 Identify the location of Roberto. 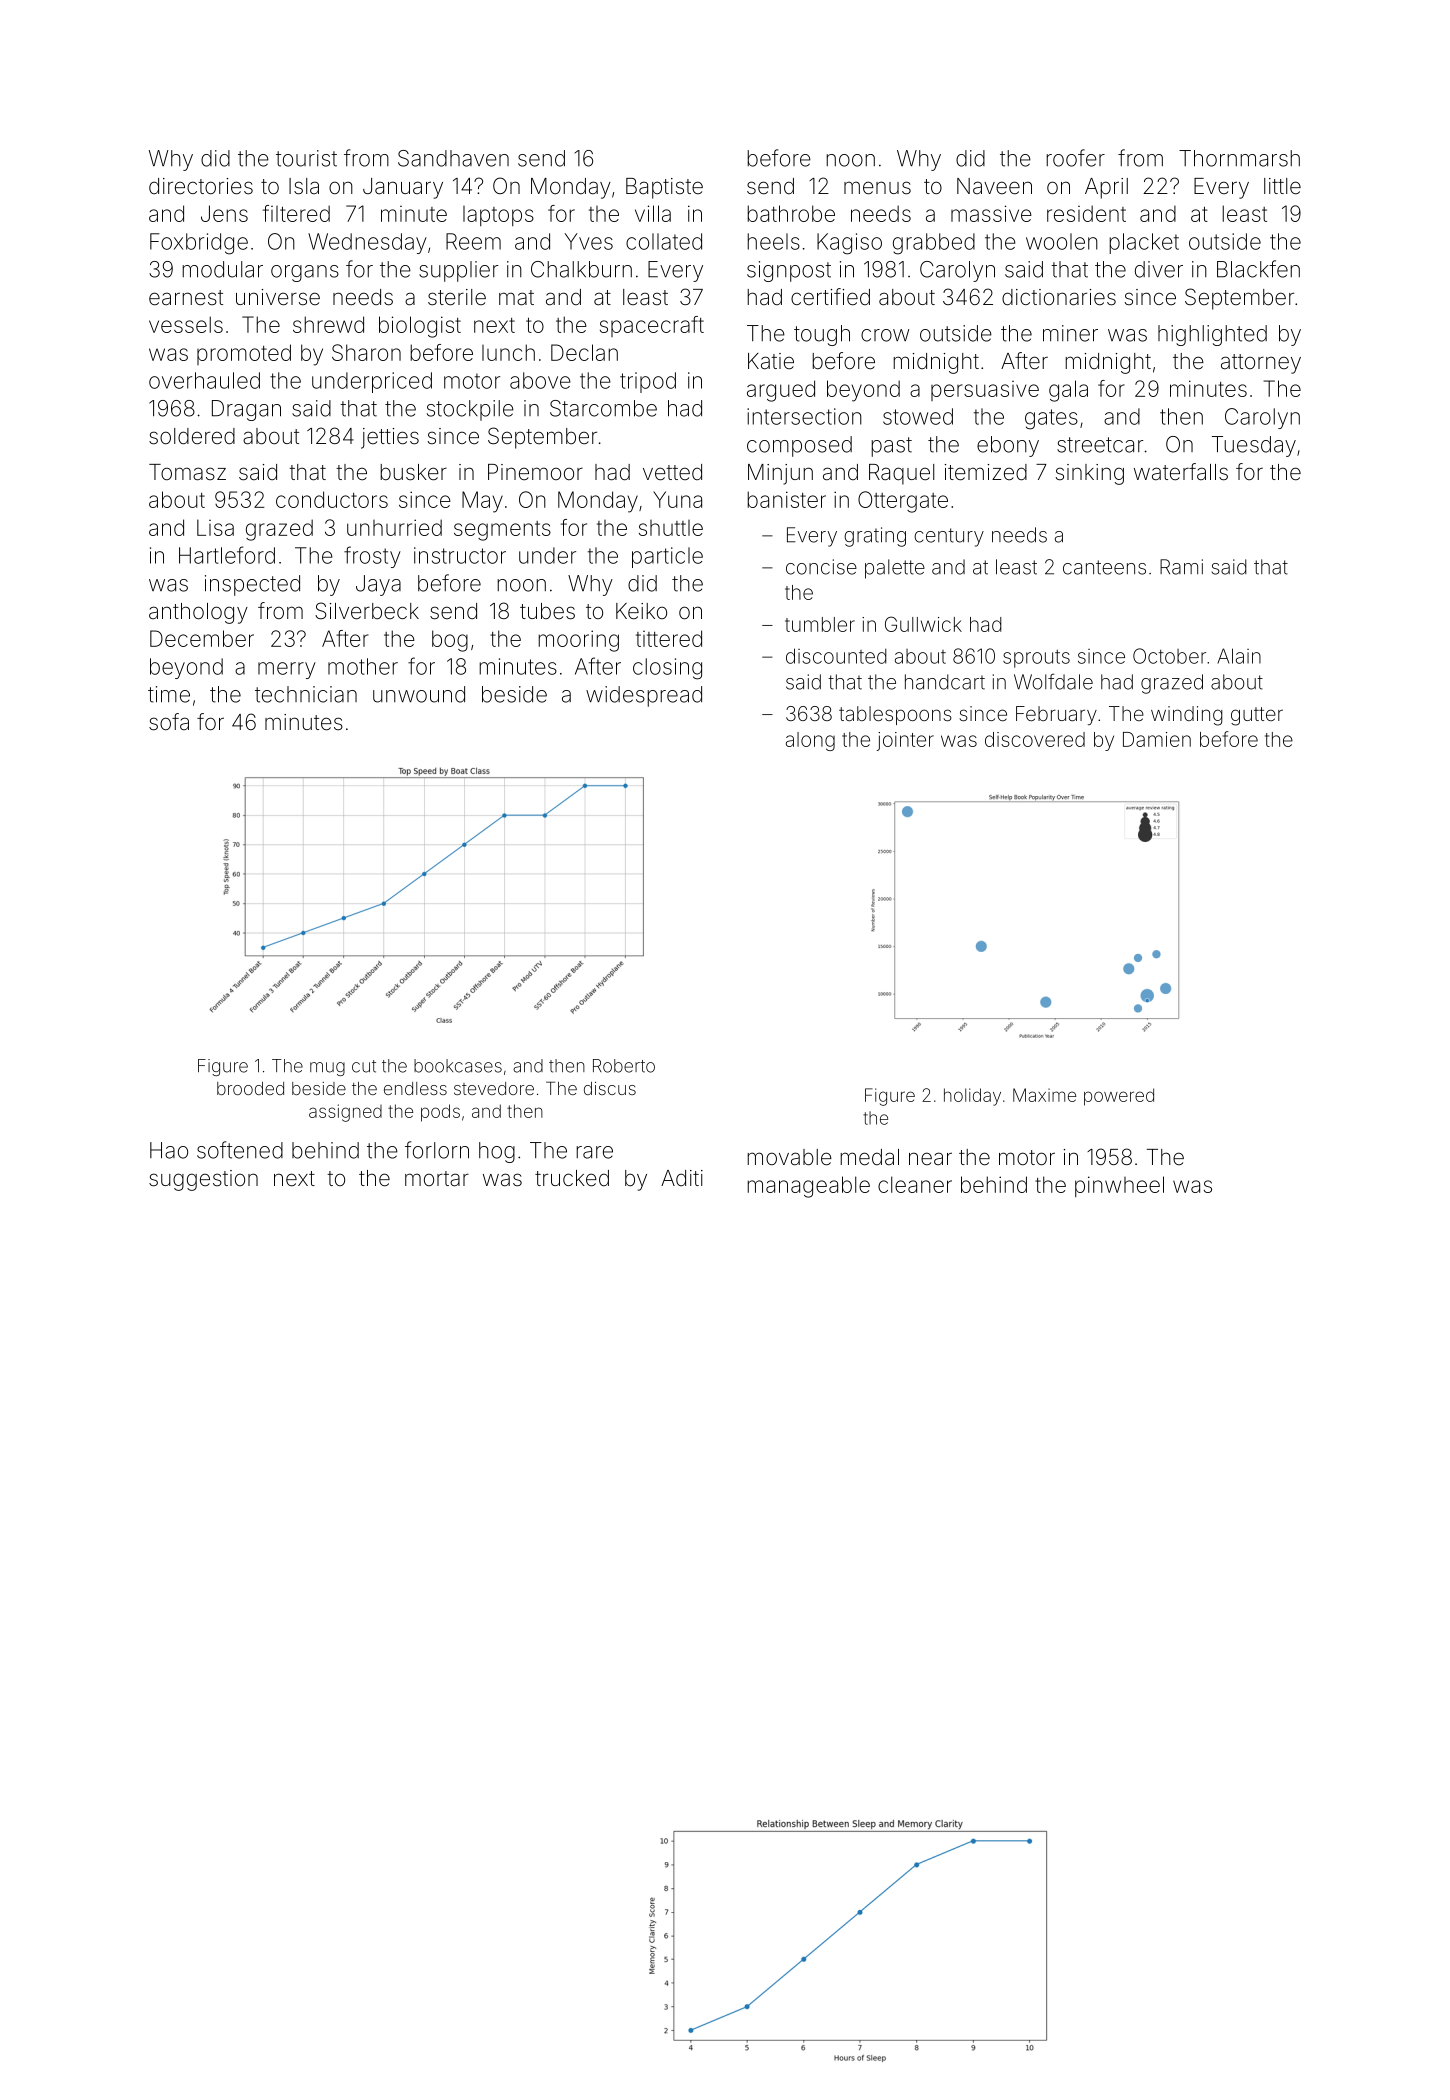
(624, 1066).
